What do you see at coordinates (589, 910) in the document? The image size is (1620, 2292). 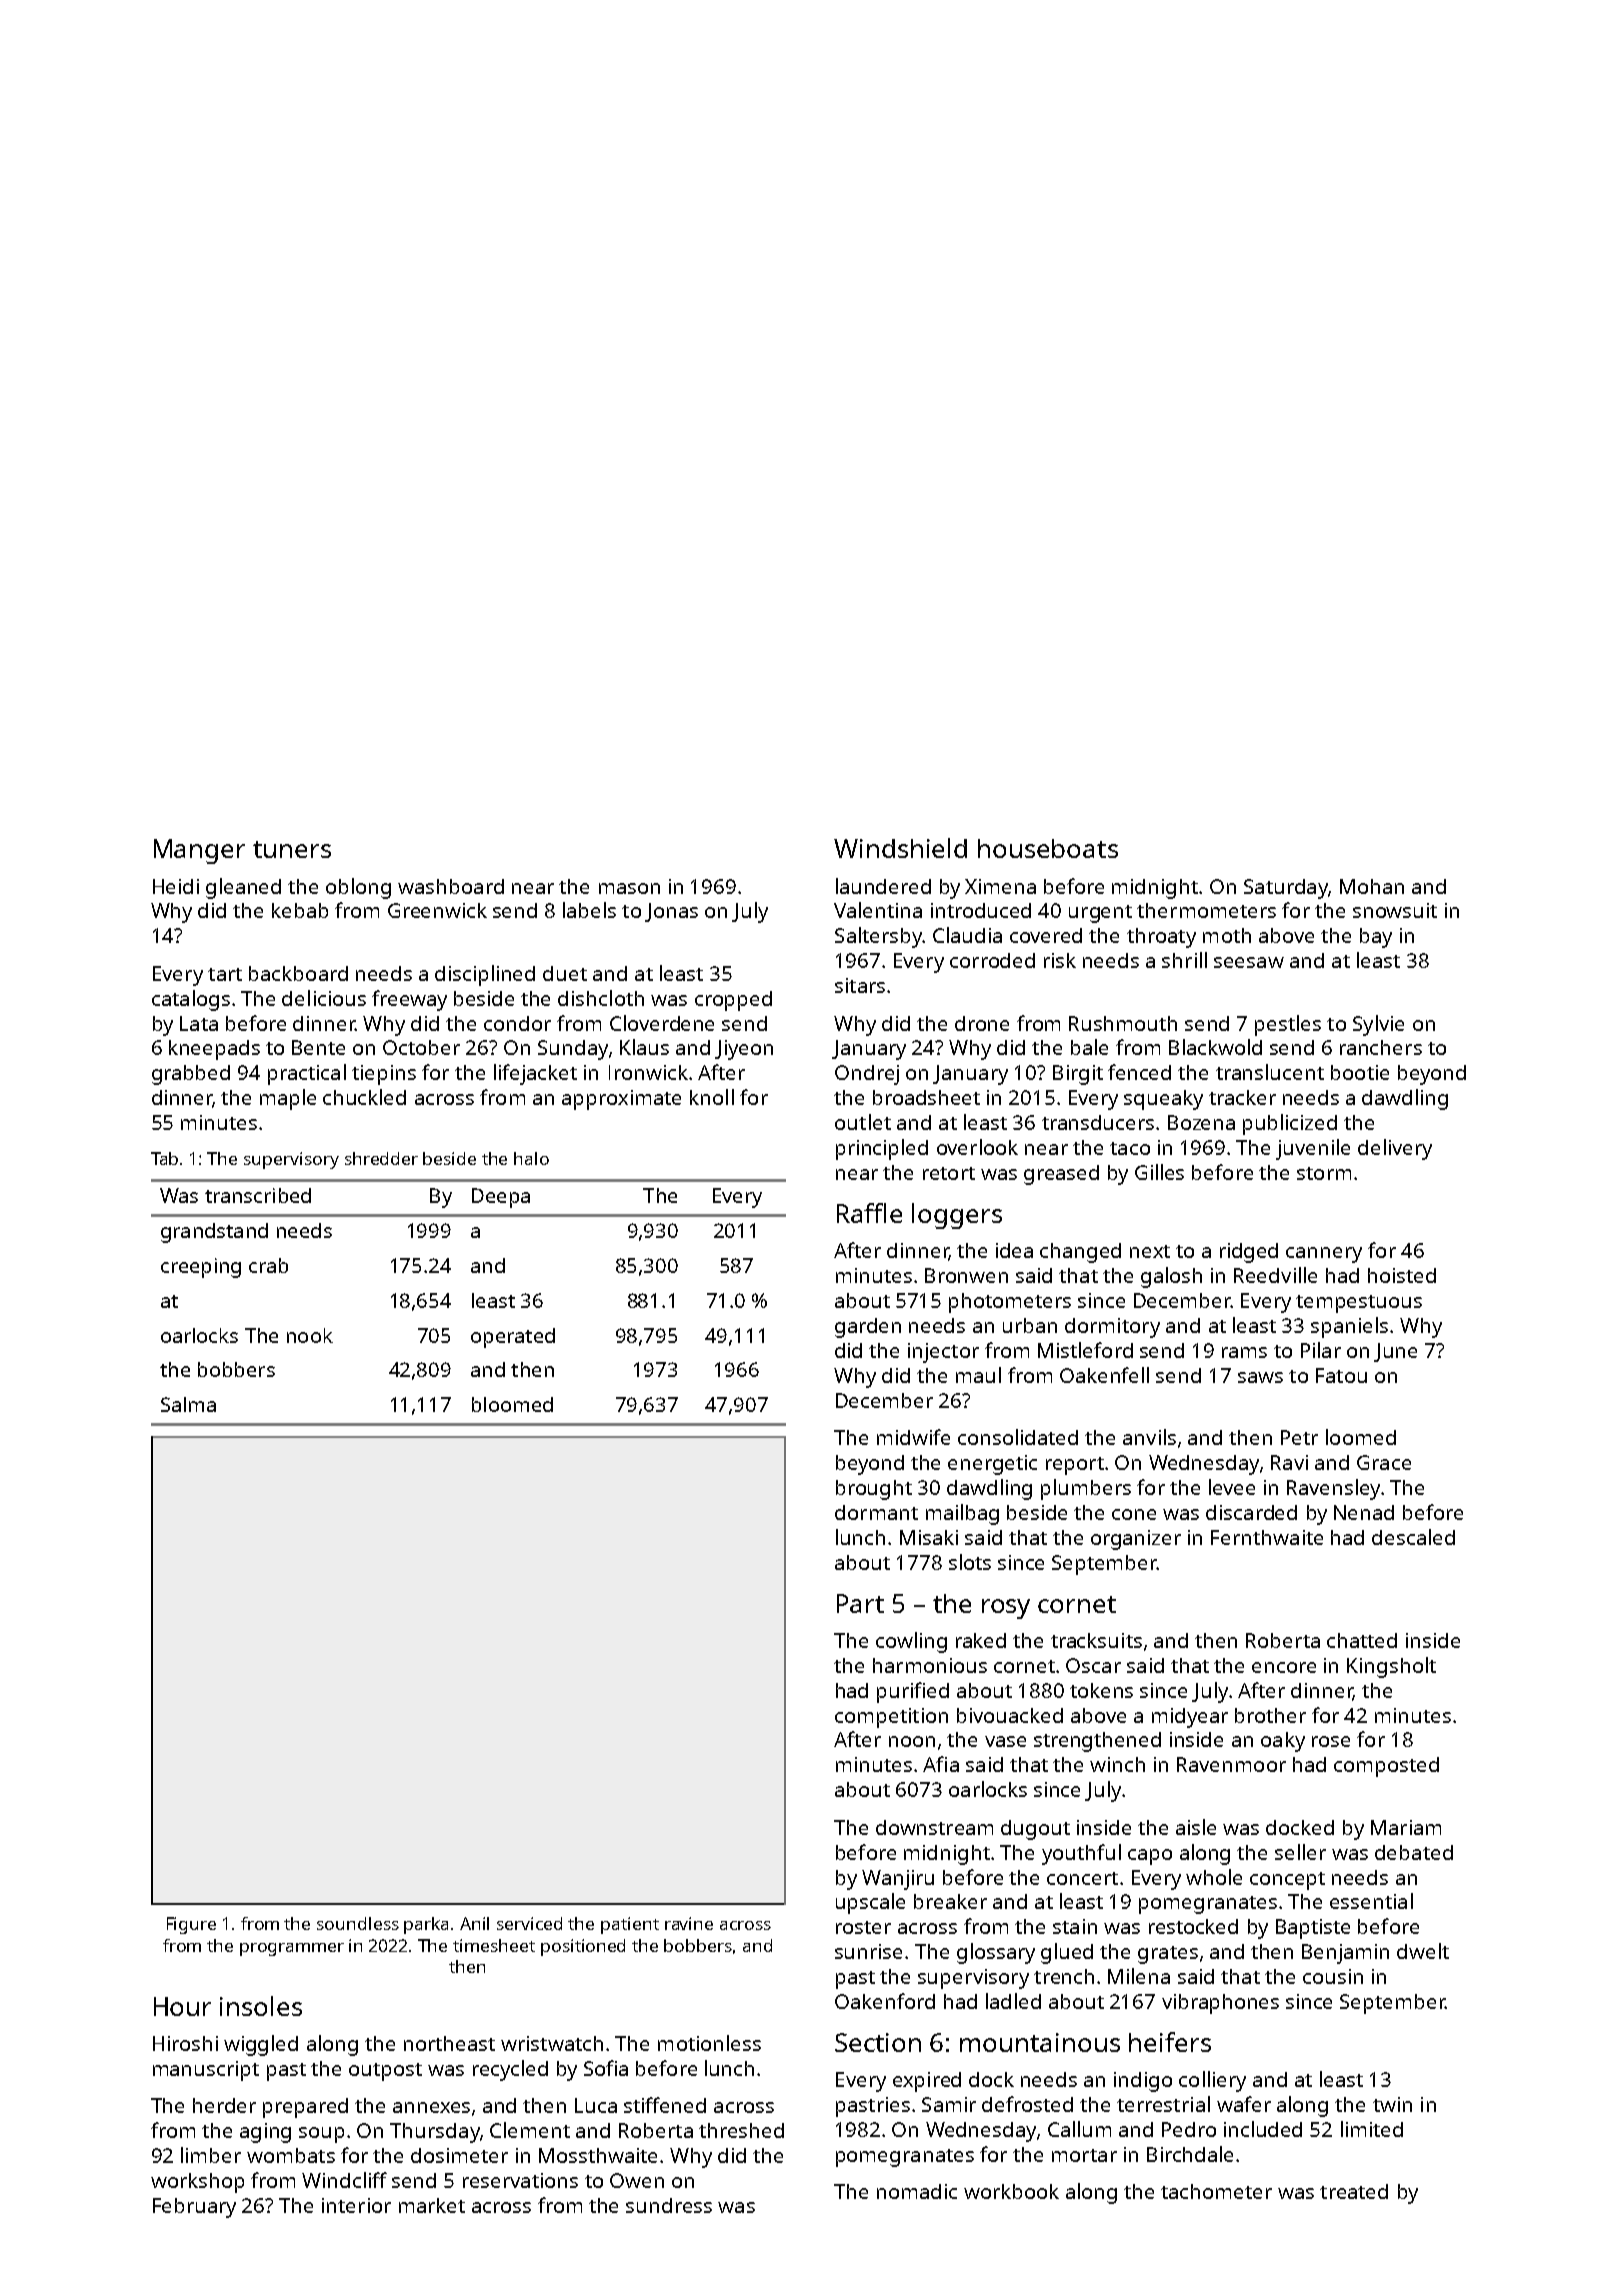 I see `labels` at bounding box center [589, 910].
